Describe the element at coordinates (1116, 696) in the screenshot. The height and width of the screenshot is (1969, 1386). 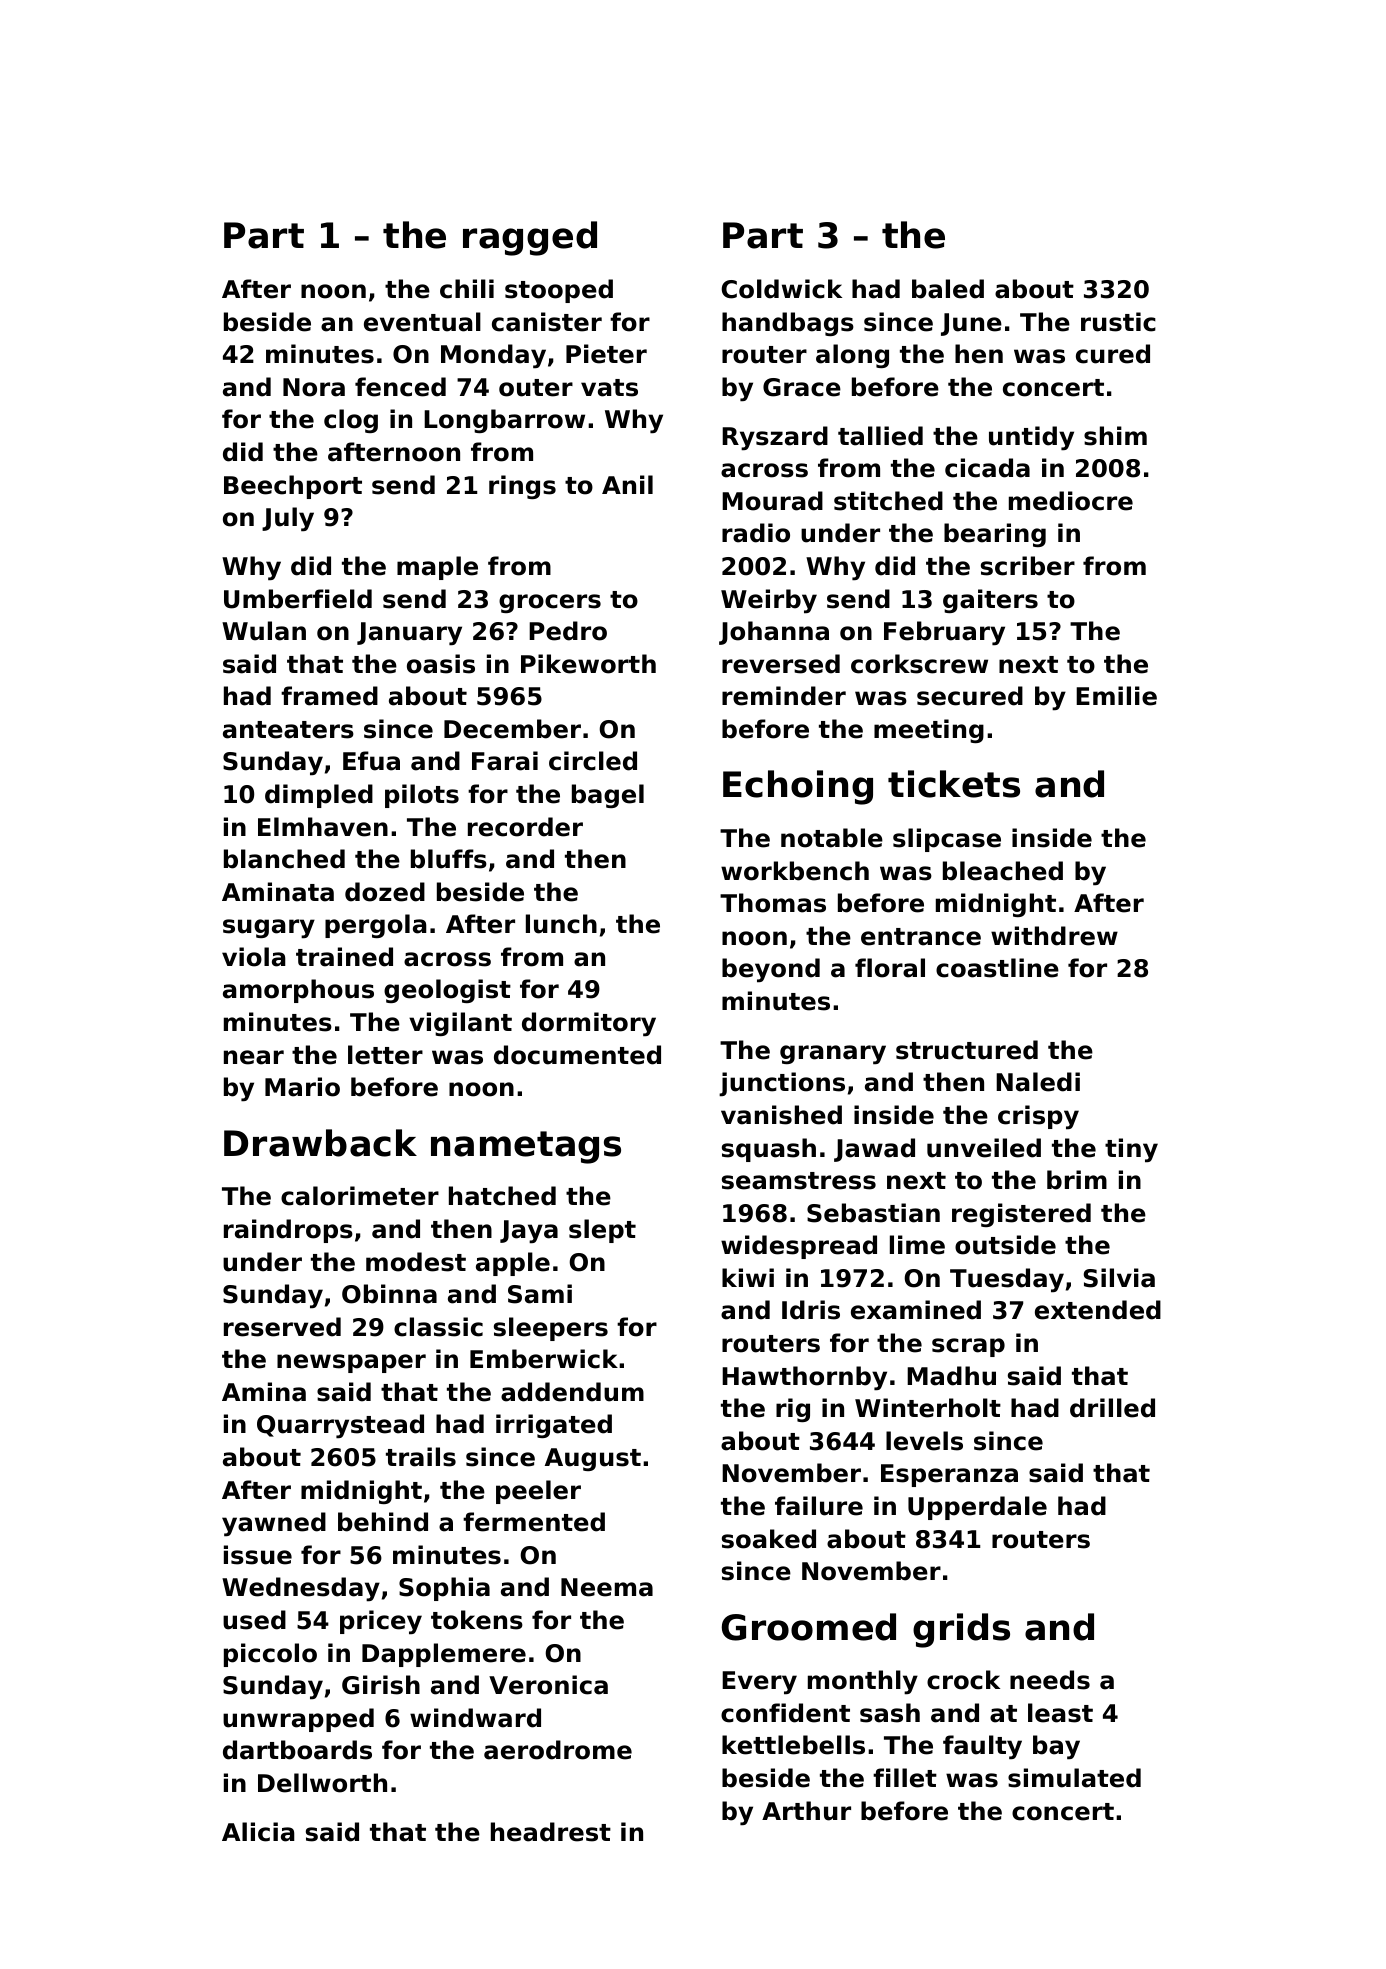
I see `Emilie` at that location.
